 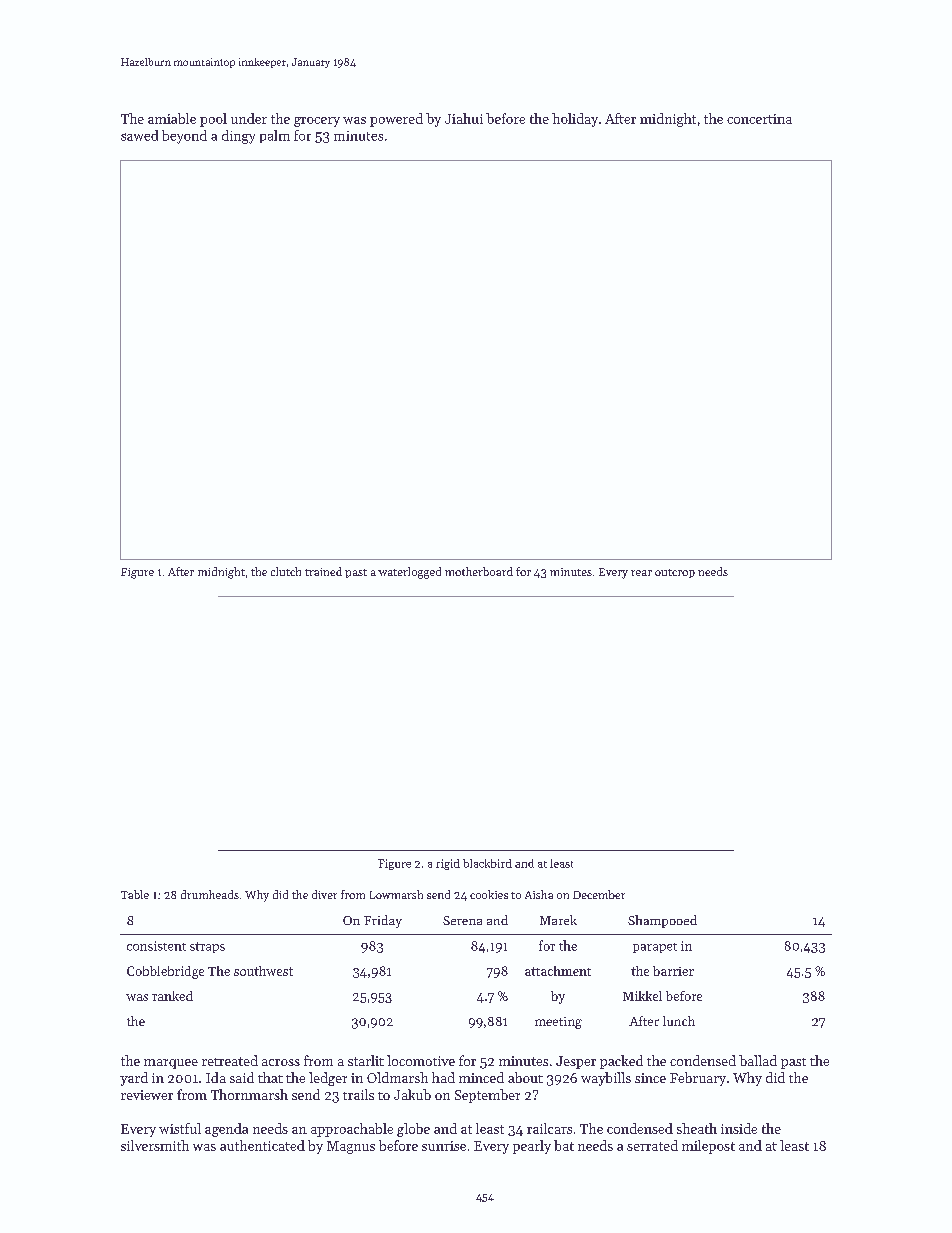 What do you see at coordinates (147, 1095) in the image?
I see `reviewer` at bounding box center [147, 1095].
